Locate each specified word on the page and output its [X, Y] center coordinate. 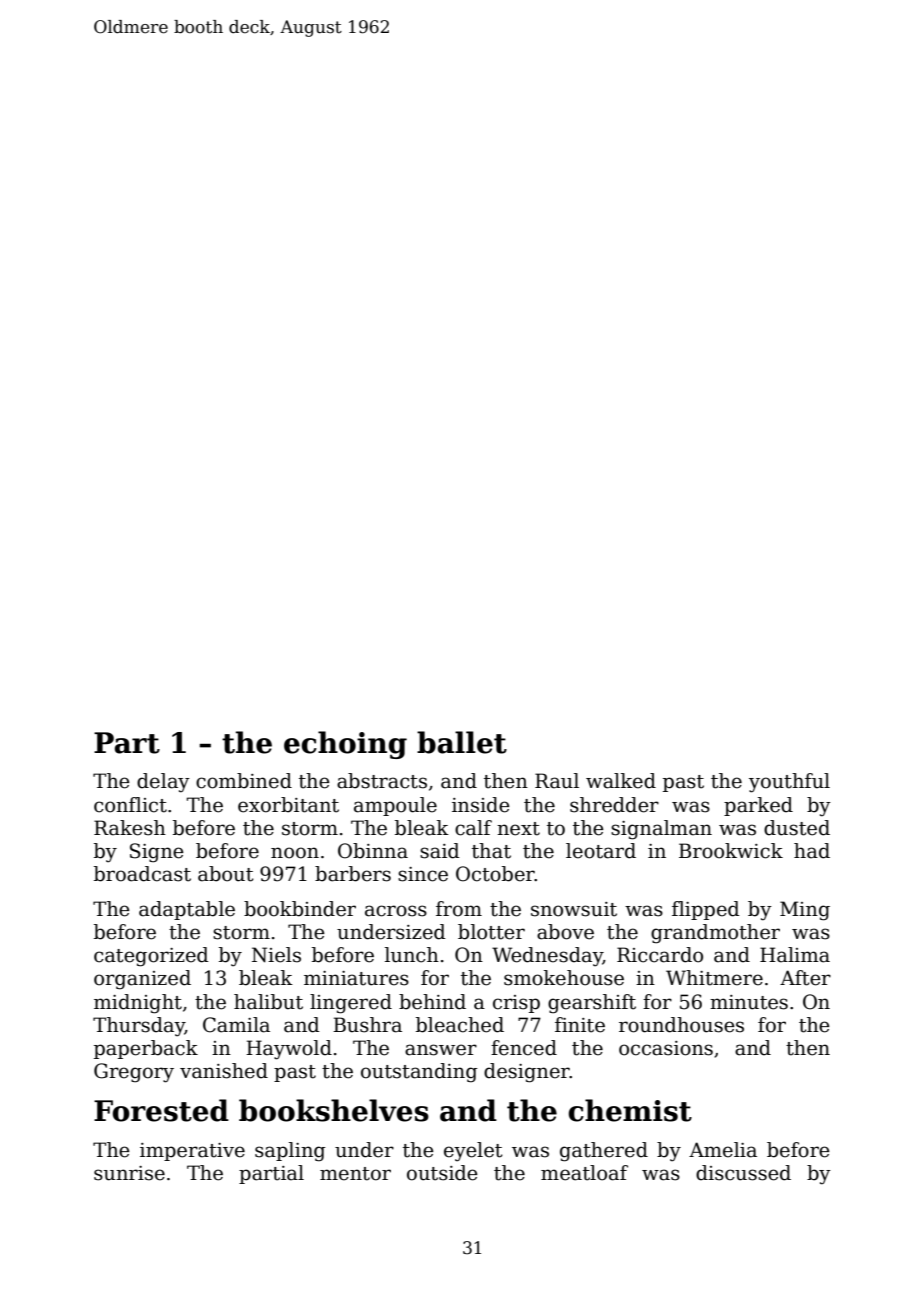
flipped [706, 910]
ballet [462, 742]
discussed [743, 1173]
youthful [789, 783]
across [396, 911]
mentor [355, 1174]
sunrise [129, 1173]
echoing [345, 745]
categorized [151, 957]
